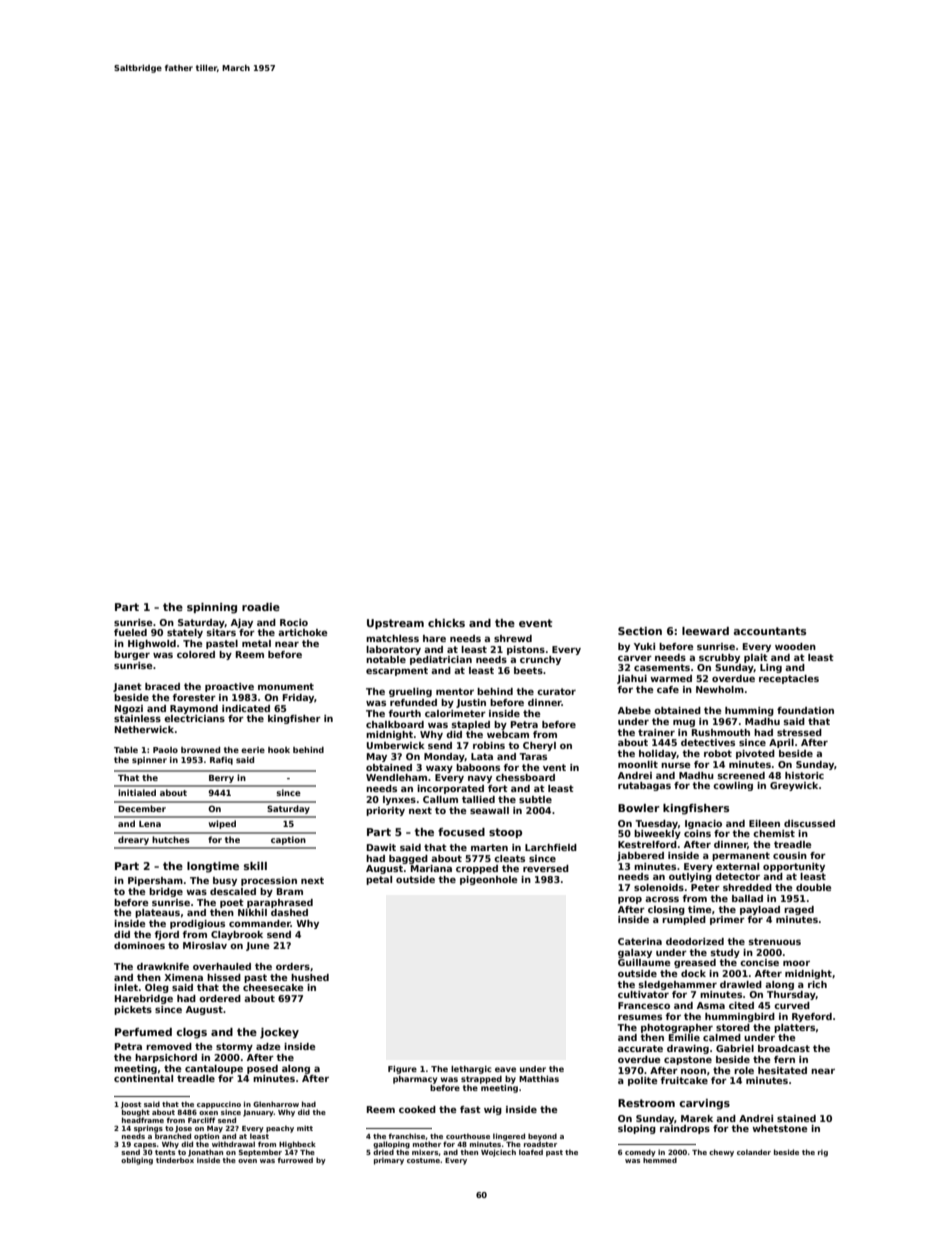  What do you see at coordinates (769, 631) in the image?
I see `accountants` at bounding box center [769, 631].
